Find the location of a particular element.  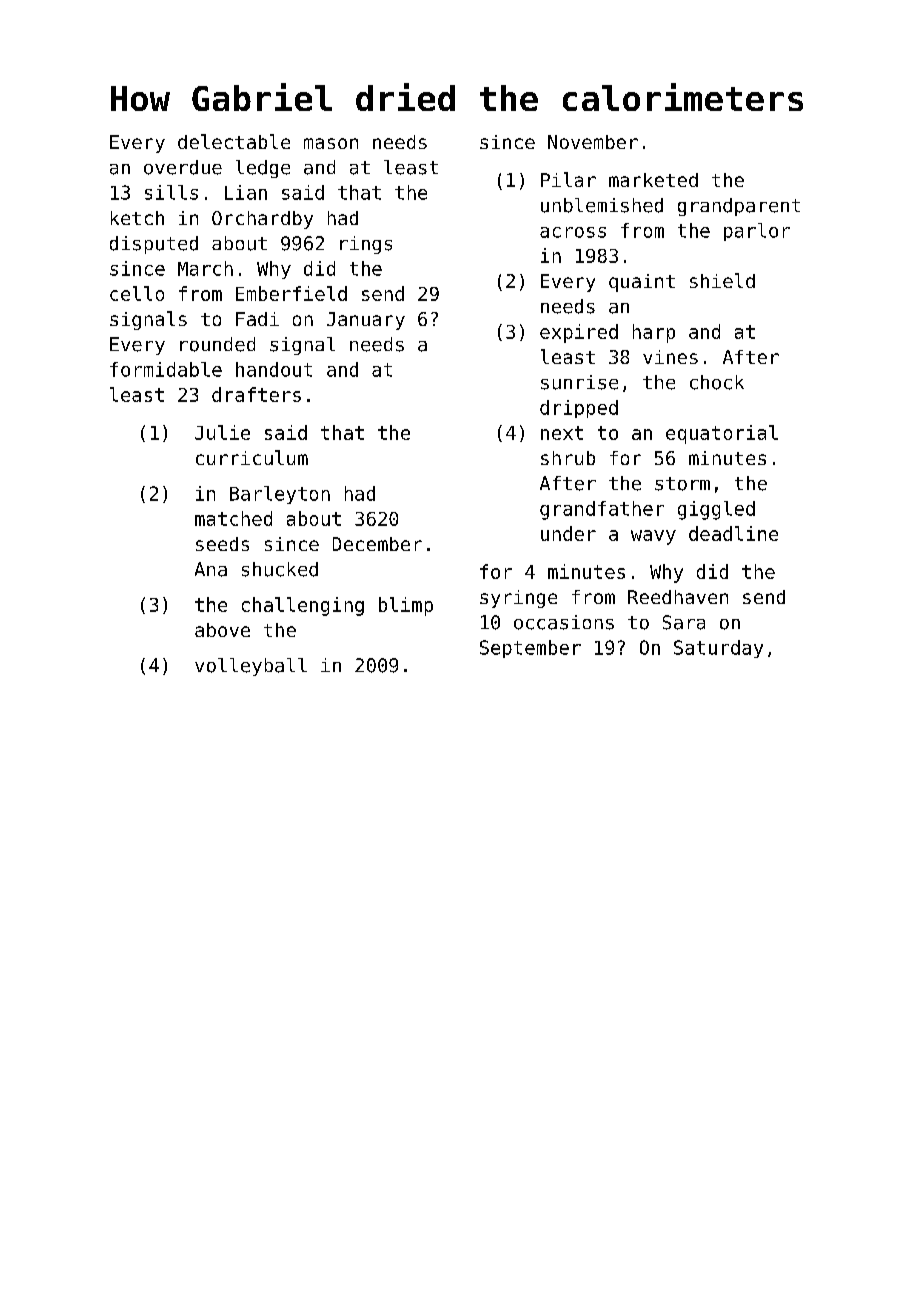

rounded is located at coordinates (217, 344).
